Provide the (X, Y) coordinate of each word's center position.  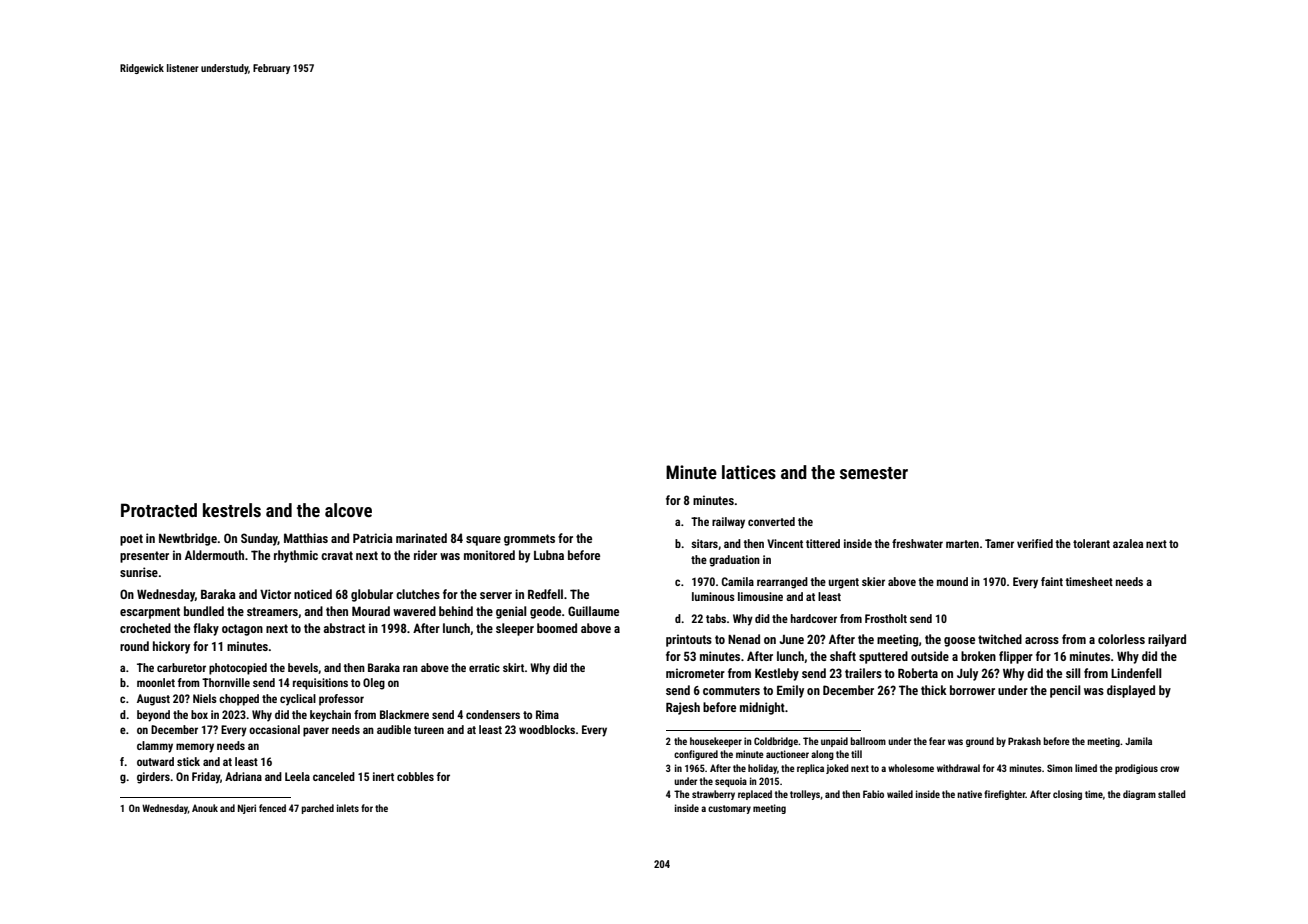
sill (1073, 673)
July (967, 674)
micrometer (695, 673)
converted (771, 521)
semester (874, 473)
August (153, 700)
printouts (689, 640)
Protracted (159, 510)
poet (131, 540)
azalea (1128, 543)
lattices (749, 472)
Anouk (205, 808)
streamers (272, 611)
